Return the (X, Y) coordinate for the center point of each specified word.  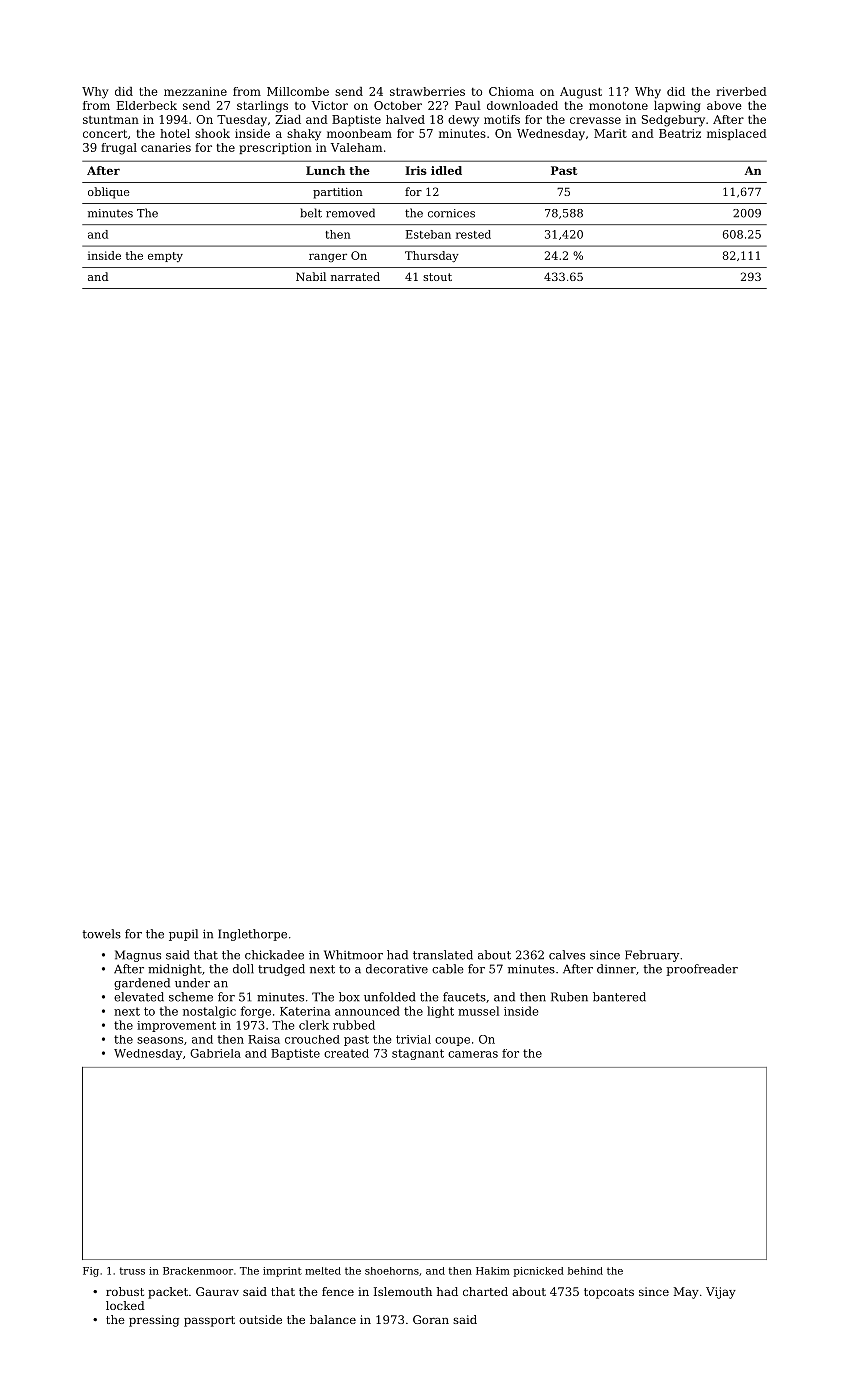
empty (165, 257)
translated (443, 955)
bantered (619, 997)
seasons (160, 1040)
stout (437, 277)
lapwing (677, 107)
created (346, 1053)
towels (102, 934)
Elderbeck (147, 105)
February (652, 956)
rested (473, 234)
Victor (330, 105)
